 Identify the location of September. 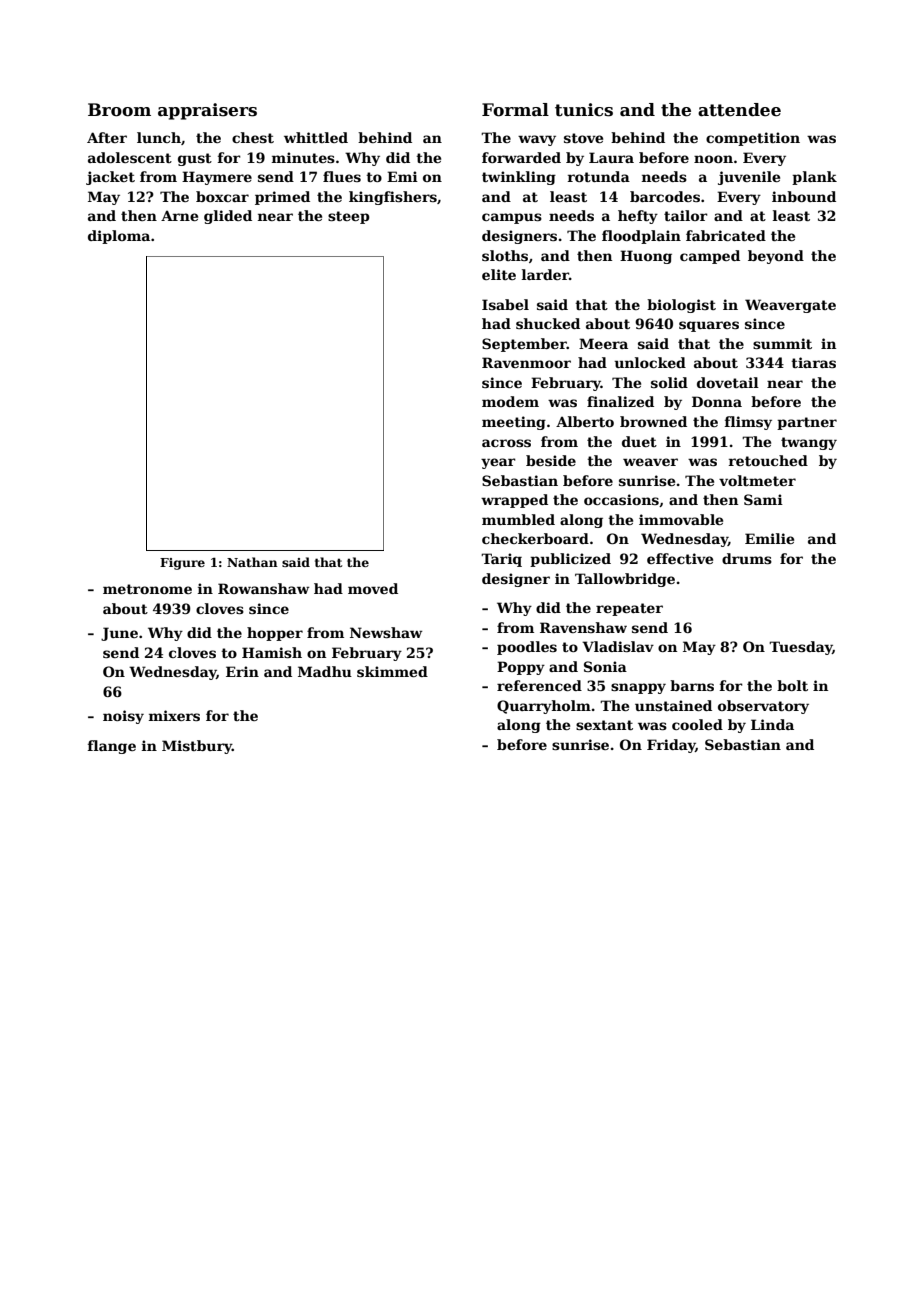
(524, 345).
